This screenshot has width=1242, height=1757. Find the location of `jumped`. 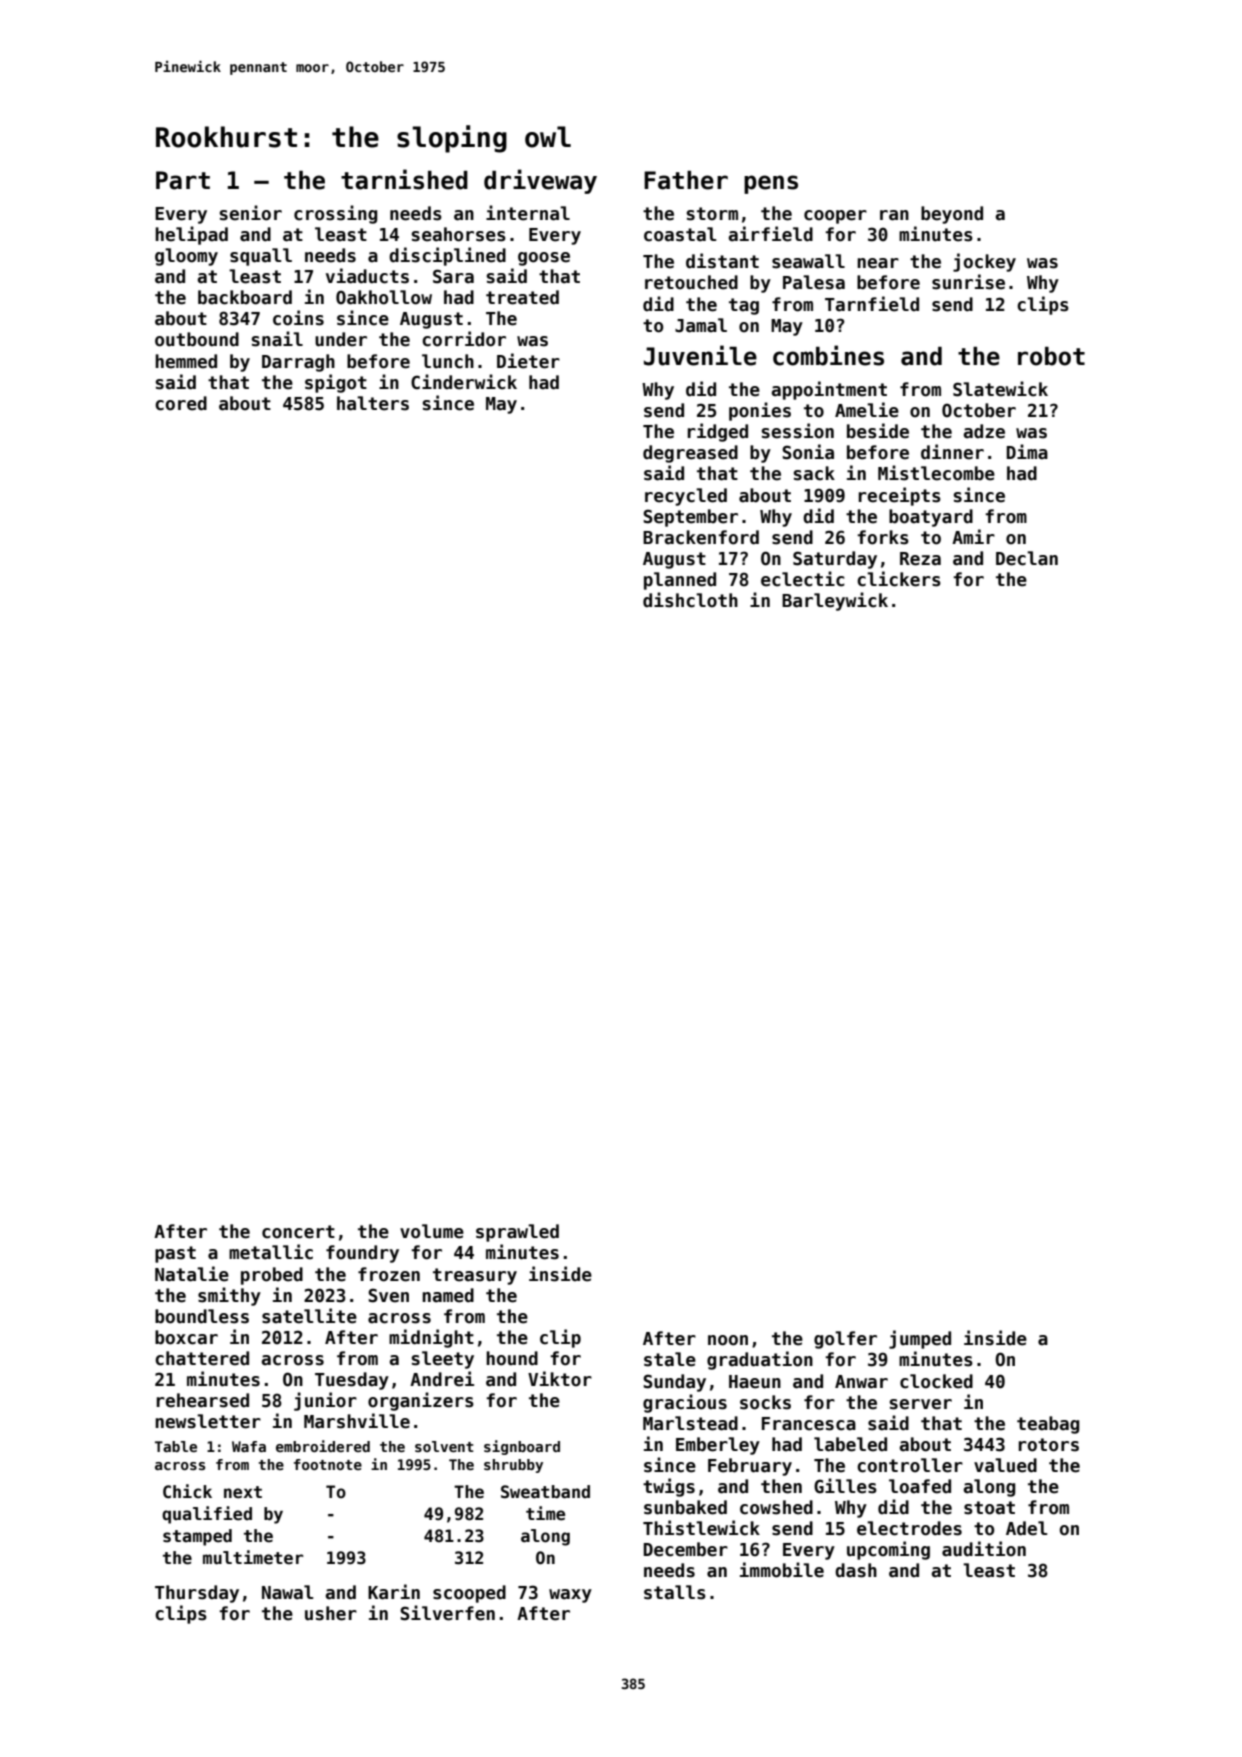

jumped is located at coordinates (920, 1339).
